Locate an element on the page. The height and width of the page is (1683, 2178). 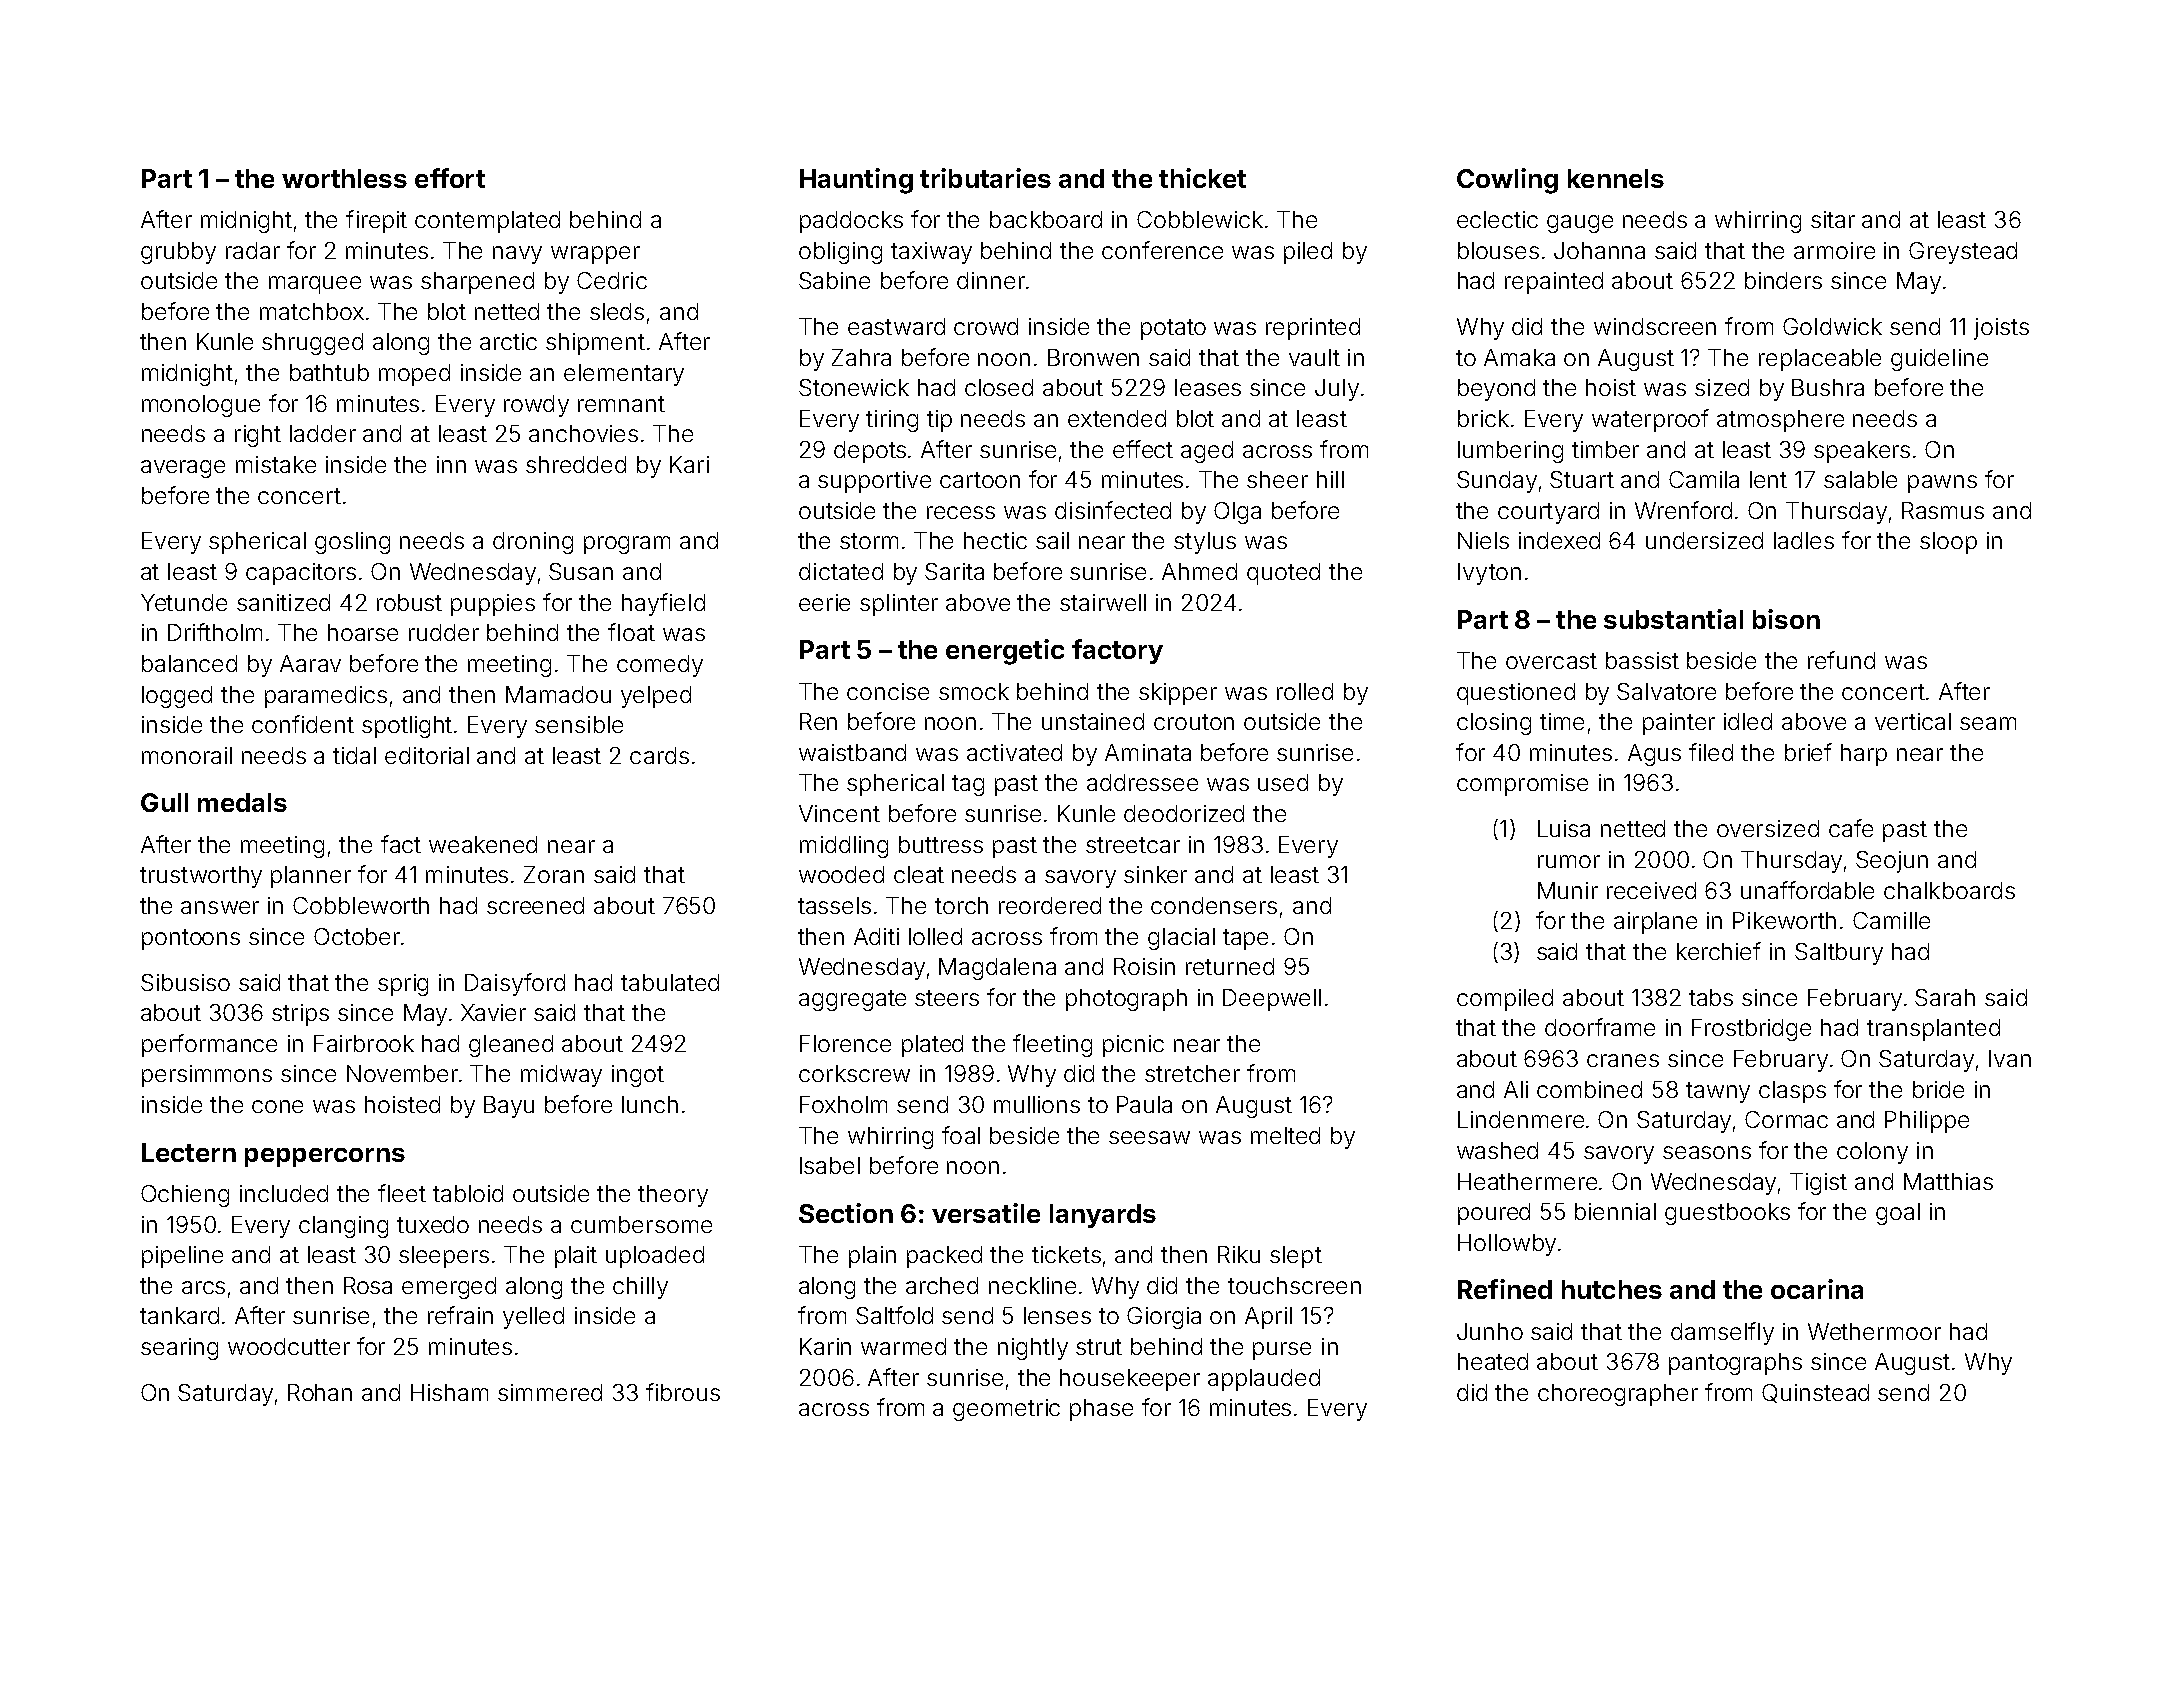
rowdy is located at coordinates (536, 406).
